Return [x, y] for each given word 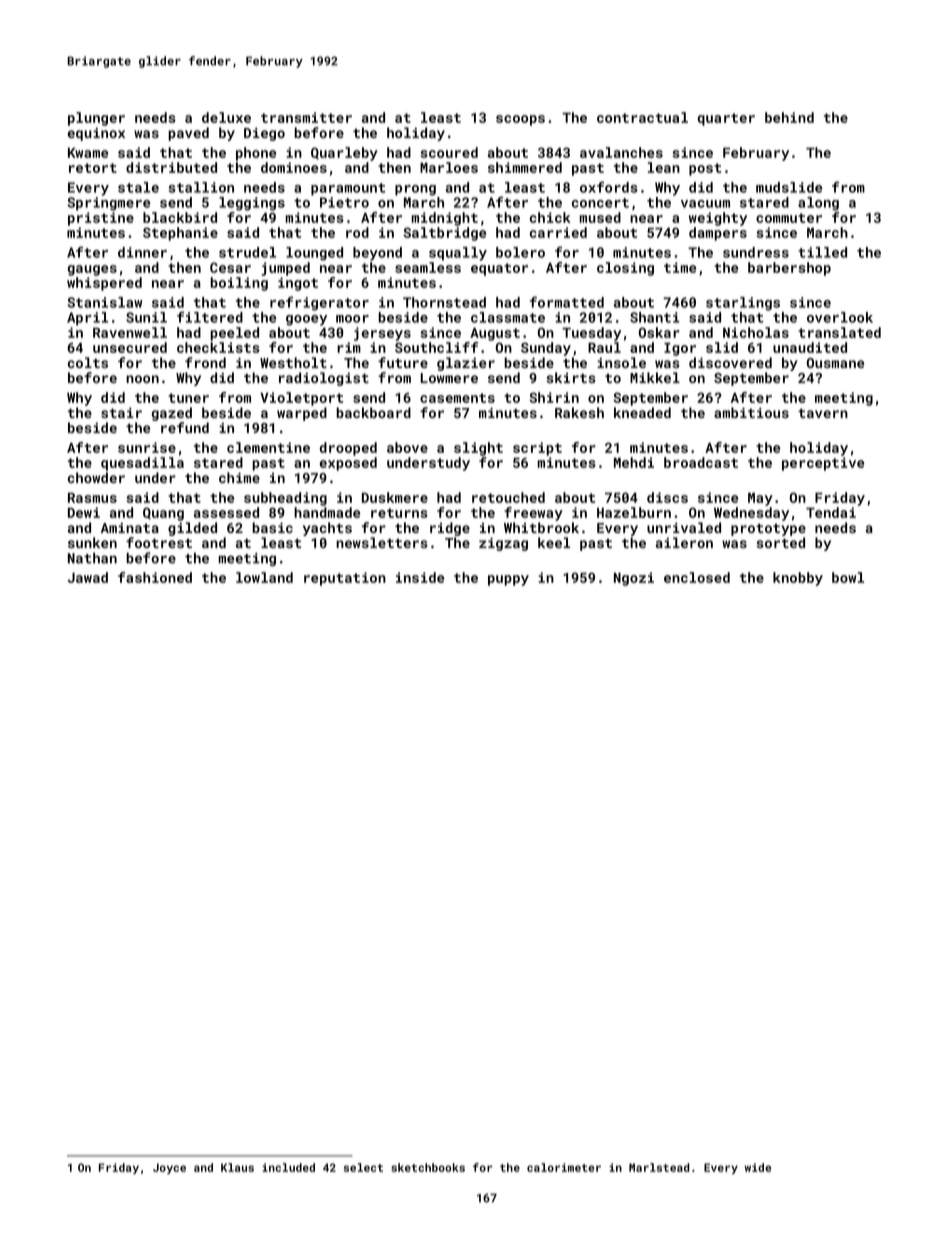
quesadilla [142, 464]
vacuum [705, 204]
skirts [571, 377]
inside [420, 577]
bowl [848, 577]
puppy [508, 580]
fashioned [155, 577]
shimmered [525, 167]
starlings [743, 304]
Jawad [88, 577]
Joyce [169, 1168]
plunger [96, 119]
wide [758, 1167]
